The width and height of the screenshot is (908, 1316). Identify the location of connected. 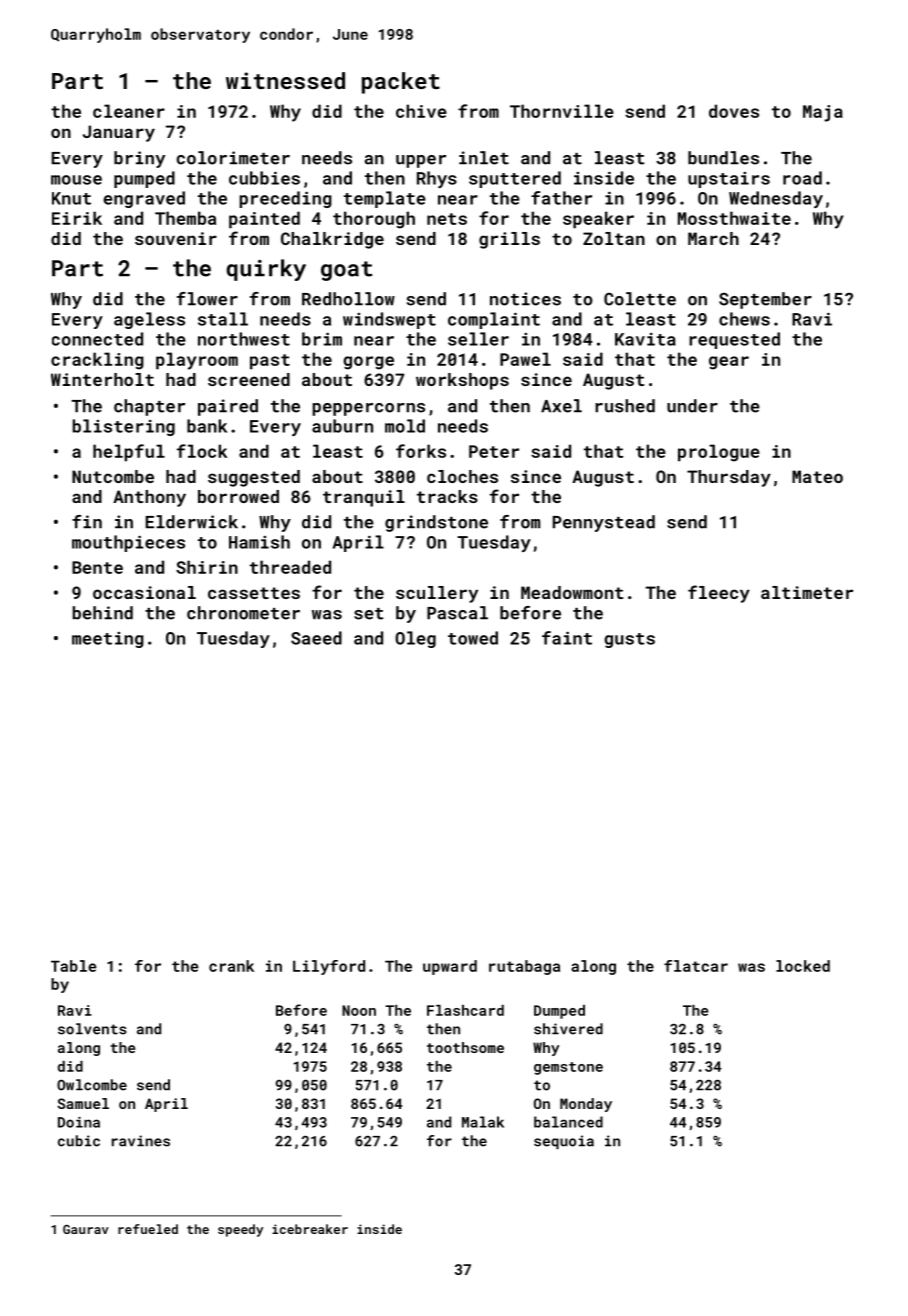
(97, 339).
